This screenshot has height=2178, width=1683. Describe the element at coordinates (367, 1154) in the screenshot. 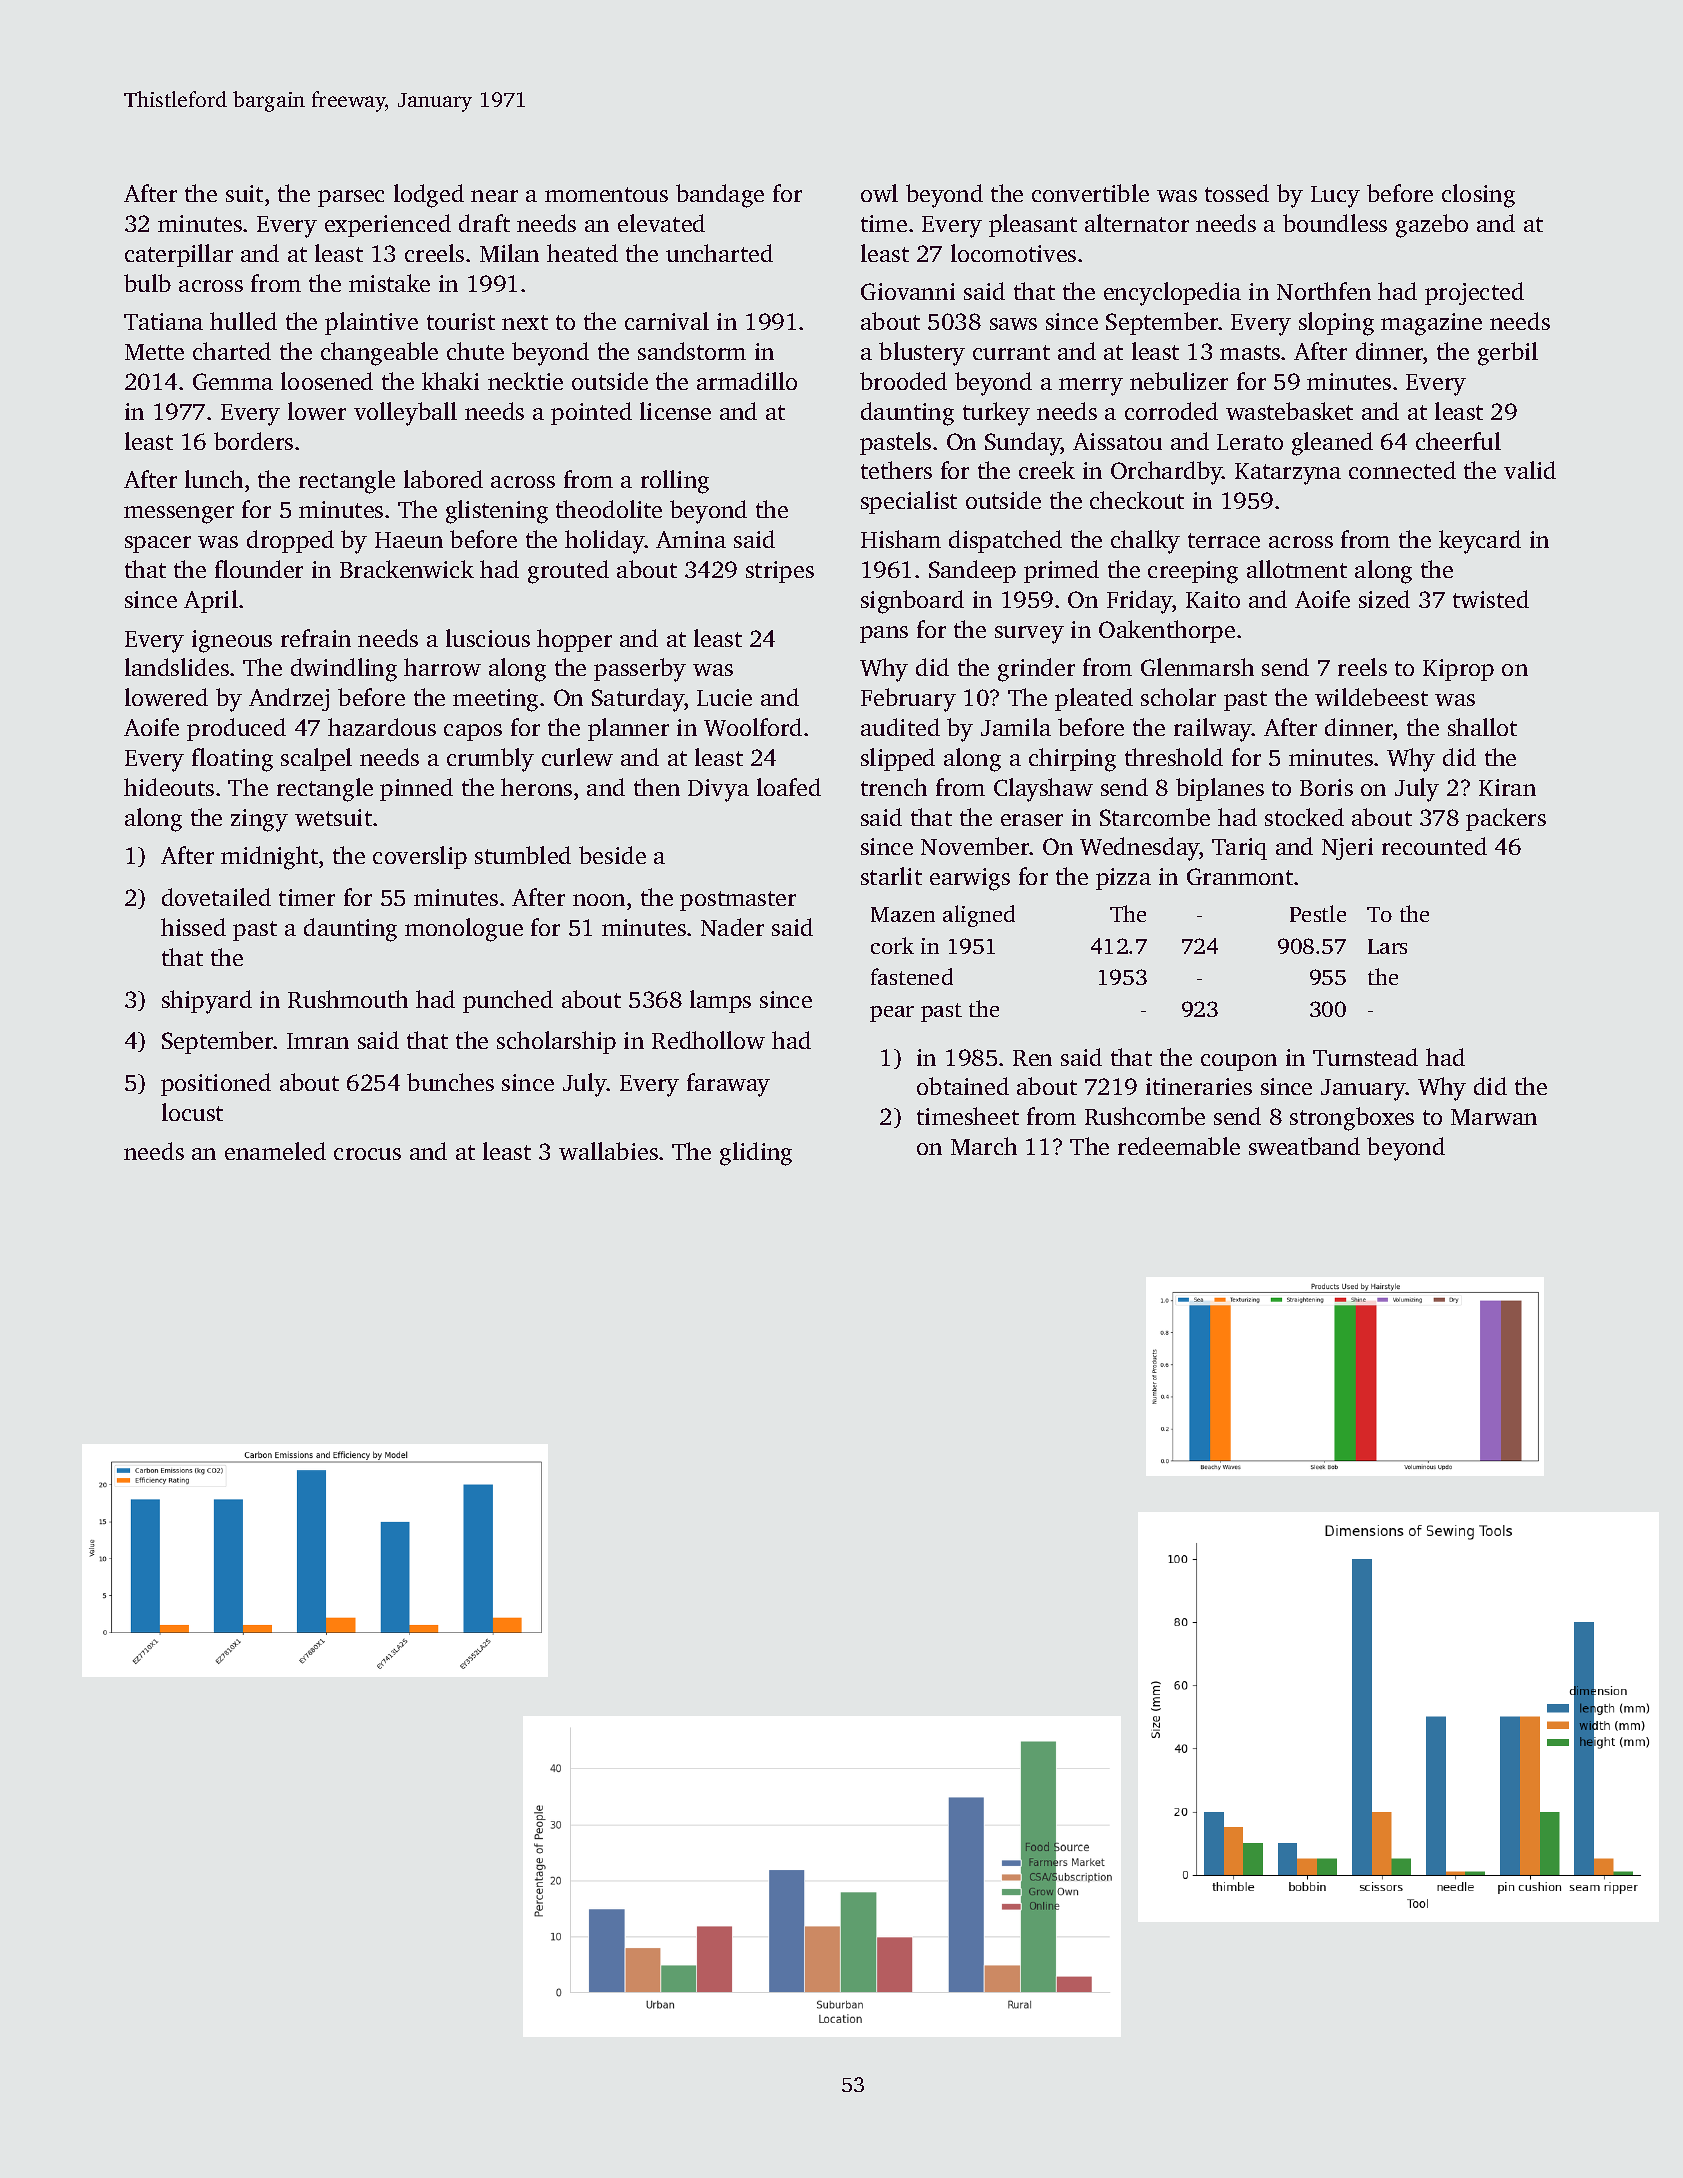

I see `crocus` at that location.
